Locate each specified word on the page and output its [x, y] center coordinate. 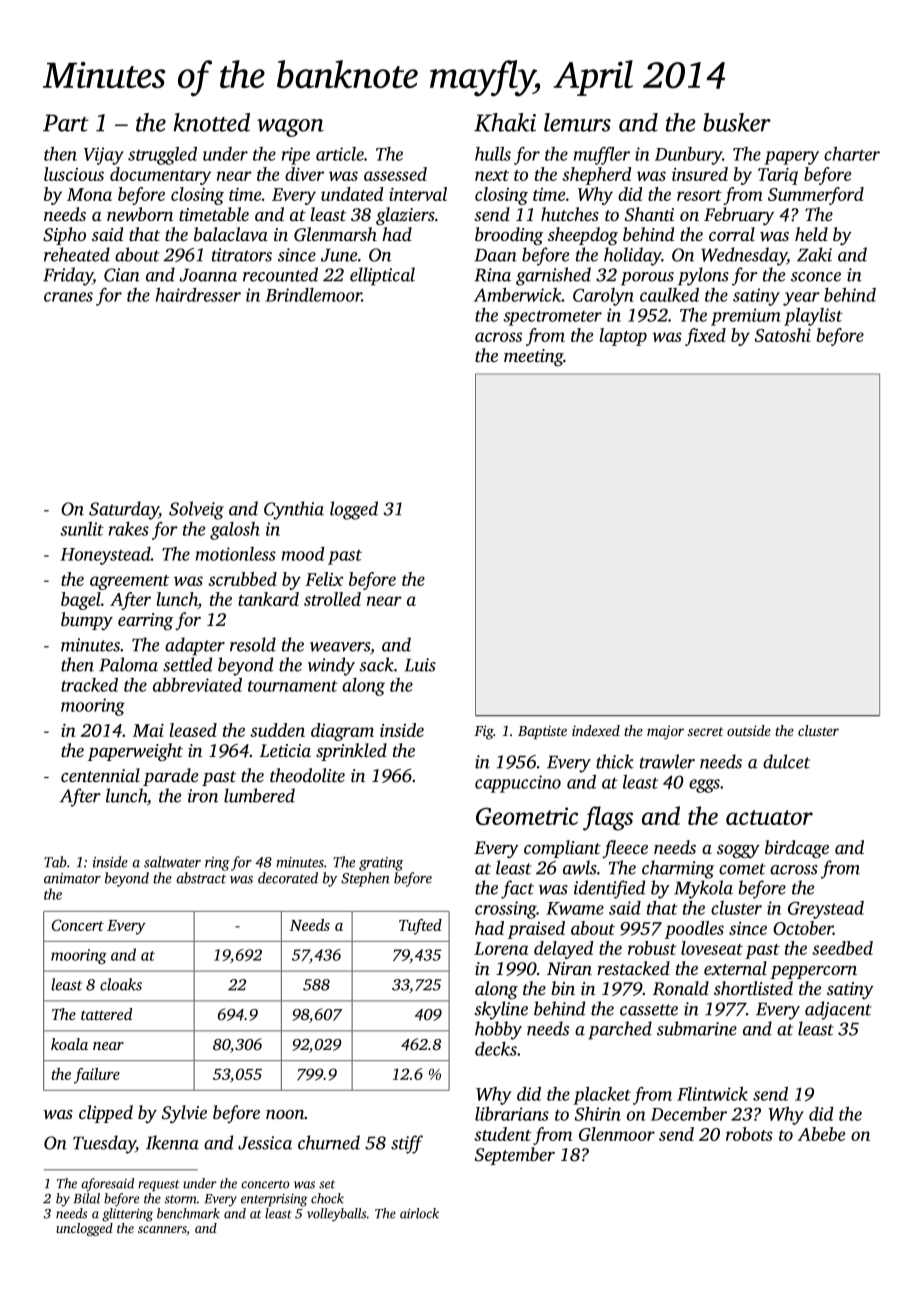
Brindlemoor [313, 295]
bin [563, 988]
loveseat [712, 948]
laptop [623, 337]
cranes [68, 297]
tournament [293, 686]
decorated [288, 878]
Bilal [86, 1198]
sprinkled [351, 752]
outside [749, 730]
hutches [570, 214]
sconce [816, 277]
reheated [77, 254]
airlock [419, 1213]
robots [749, 1134]
